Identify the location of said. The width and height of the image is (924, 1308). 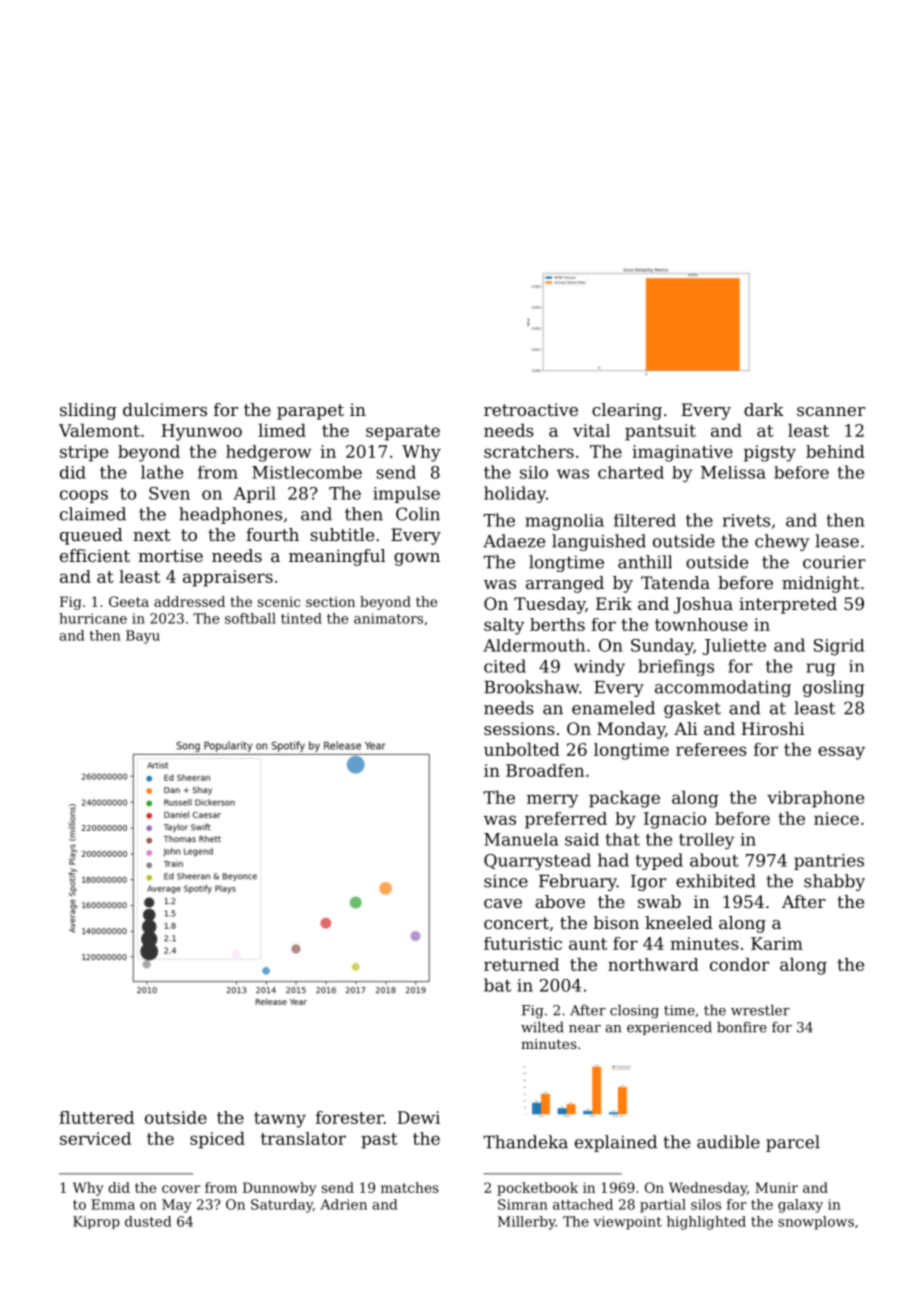
(582, 839).
